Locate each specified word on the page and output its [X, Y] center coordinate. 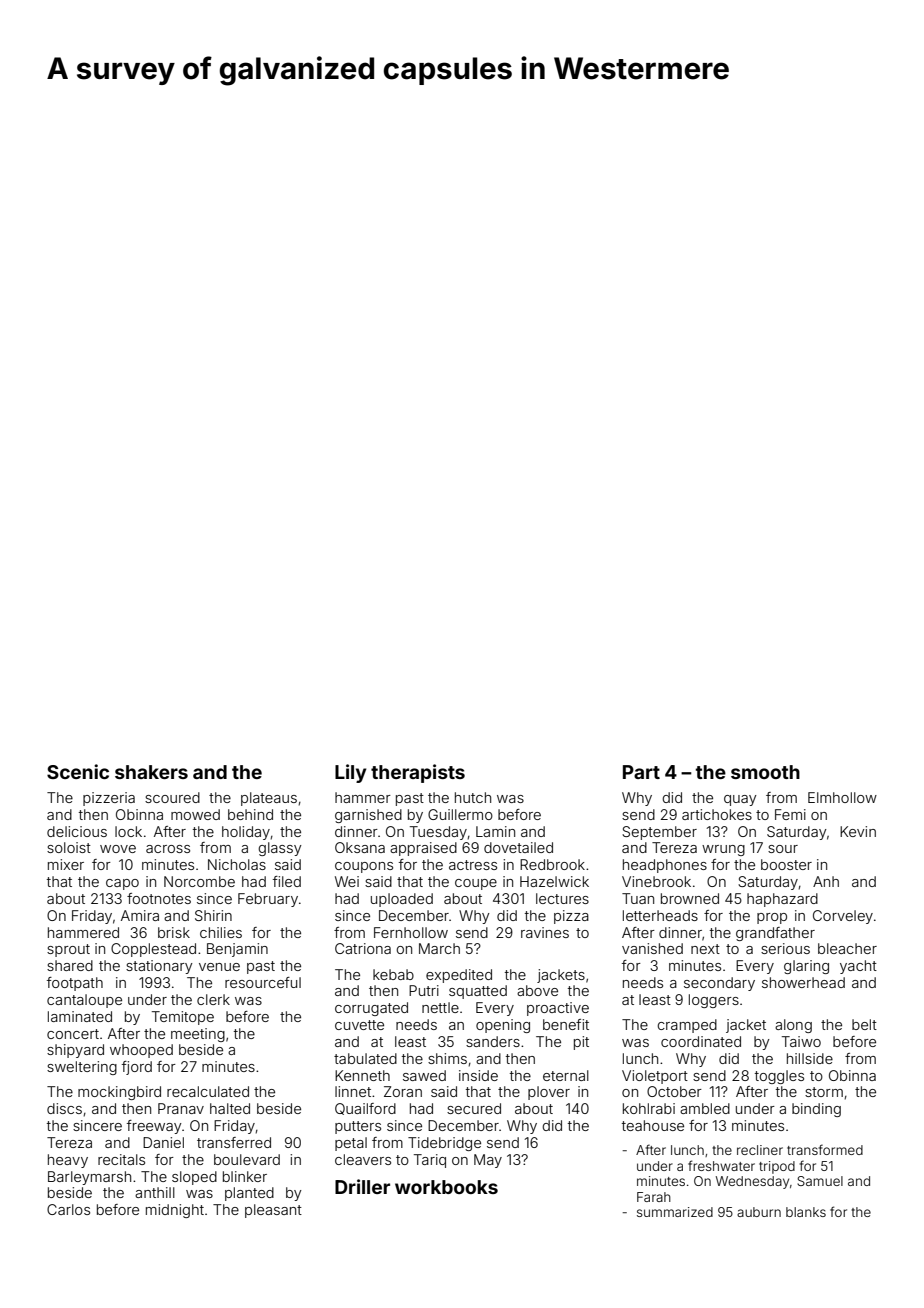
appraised [423, 849]
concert [73, 1034]
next [705, 949]
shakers [151, 772]
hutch [473, 797]
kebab [393, 974]
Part [641, 772]
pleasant [273, 1211]
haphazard [782, 900]
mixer [66, 864]
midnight [175, 1211]
